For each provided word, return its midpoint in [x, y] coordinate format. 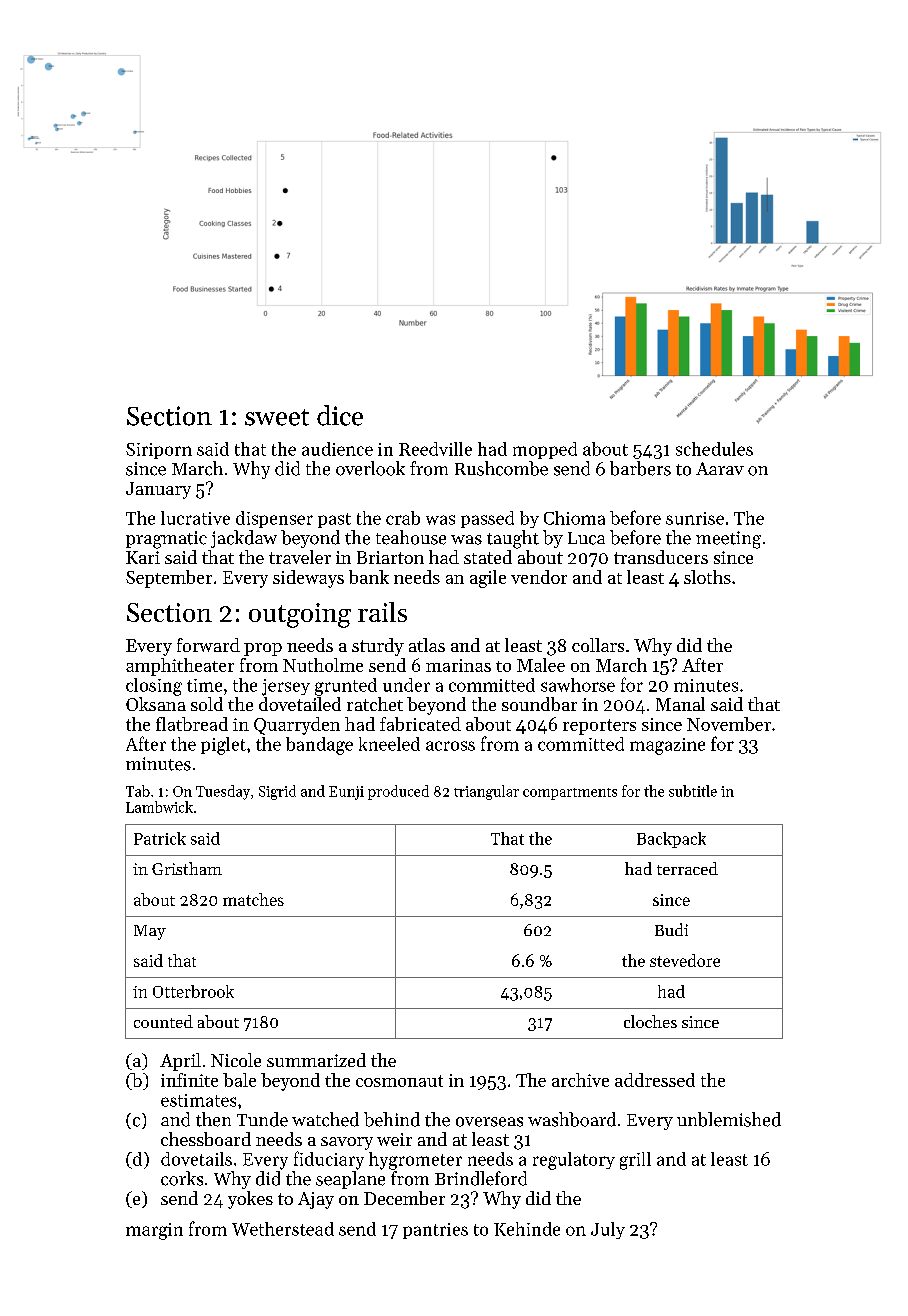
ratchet [375, 704]
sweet [277, 417]
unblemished [729, 1119]
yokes [250, 1200]
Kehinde [527, 1229]
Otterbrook [193, 991]
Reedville [435, 449]
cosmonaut [399, 1081]
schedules [714, 449]
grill [635, 1161]
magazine [667, 746]
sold [207, 704]
